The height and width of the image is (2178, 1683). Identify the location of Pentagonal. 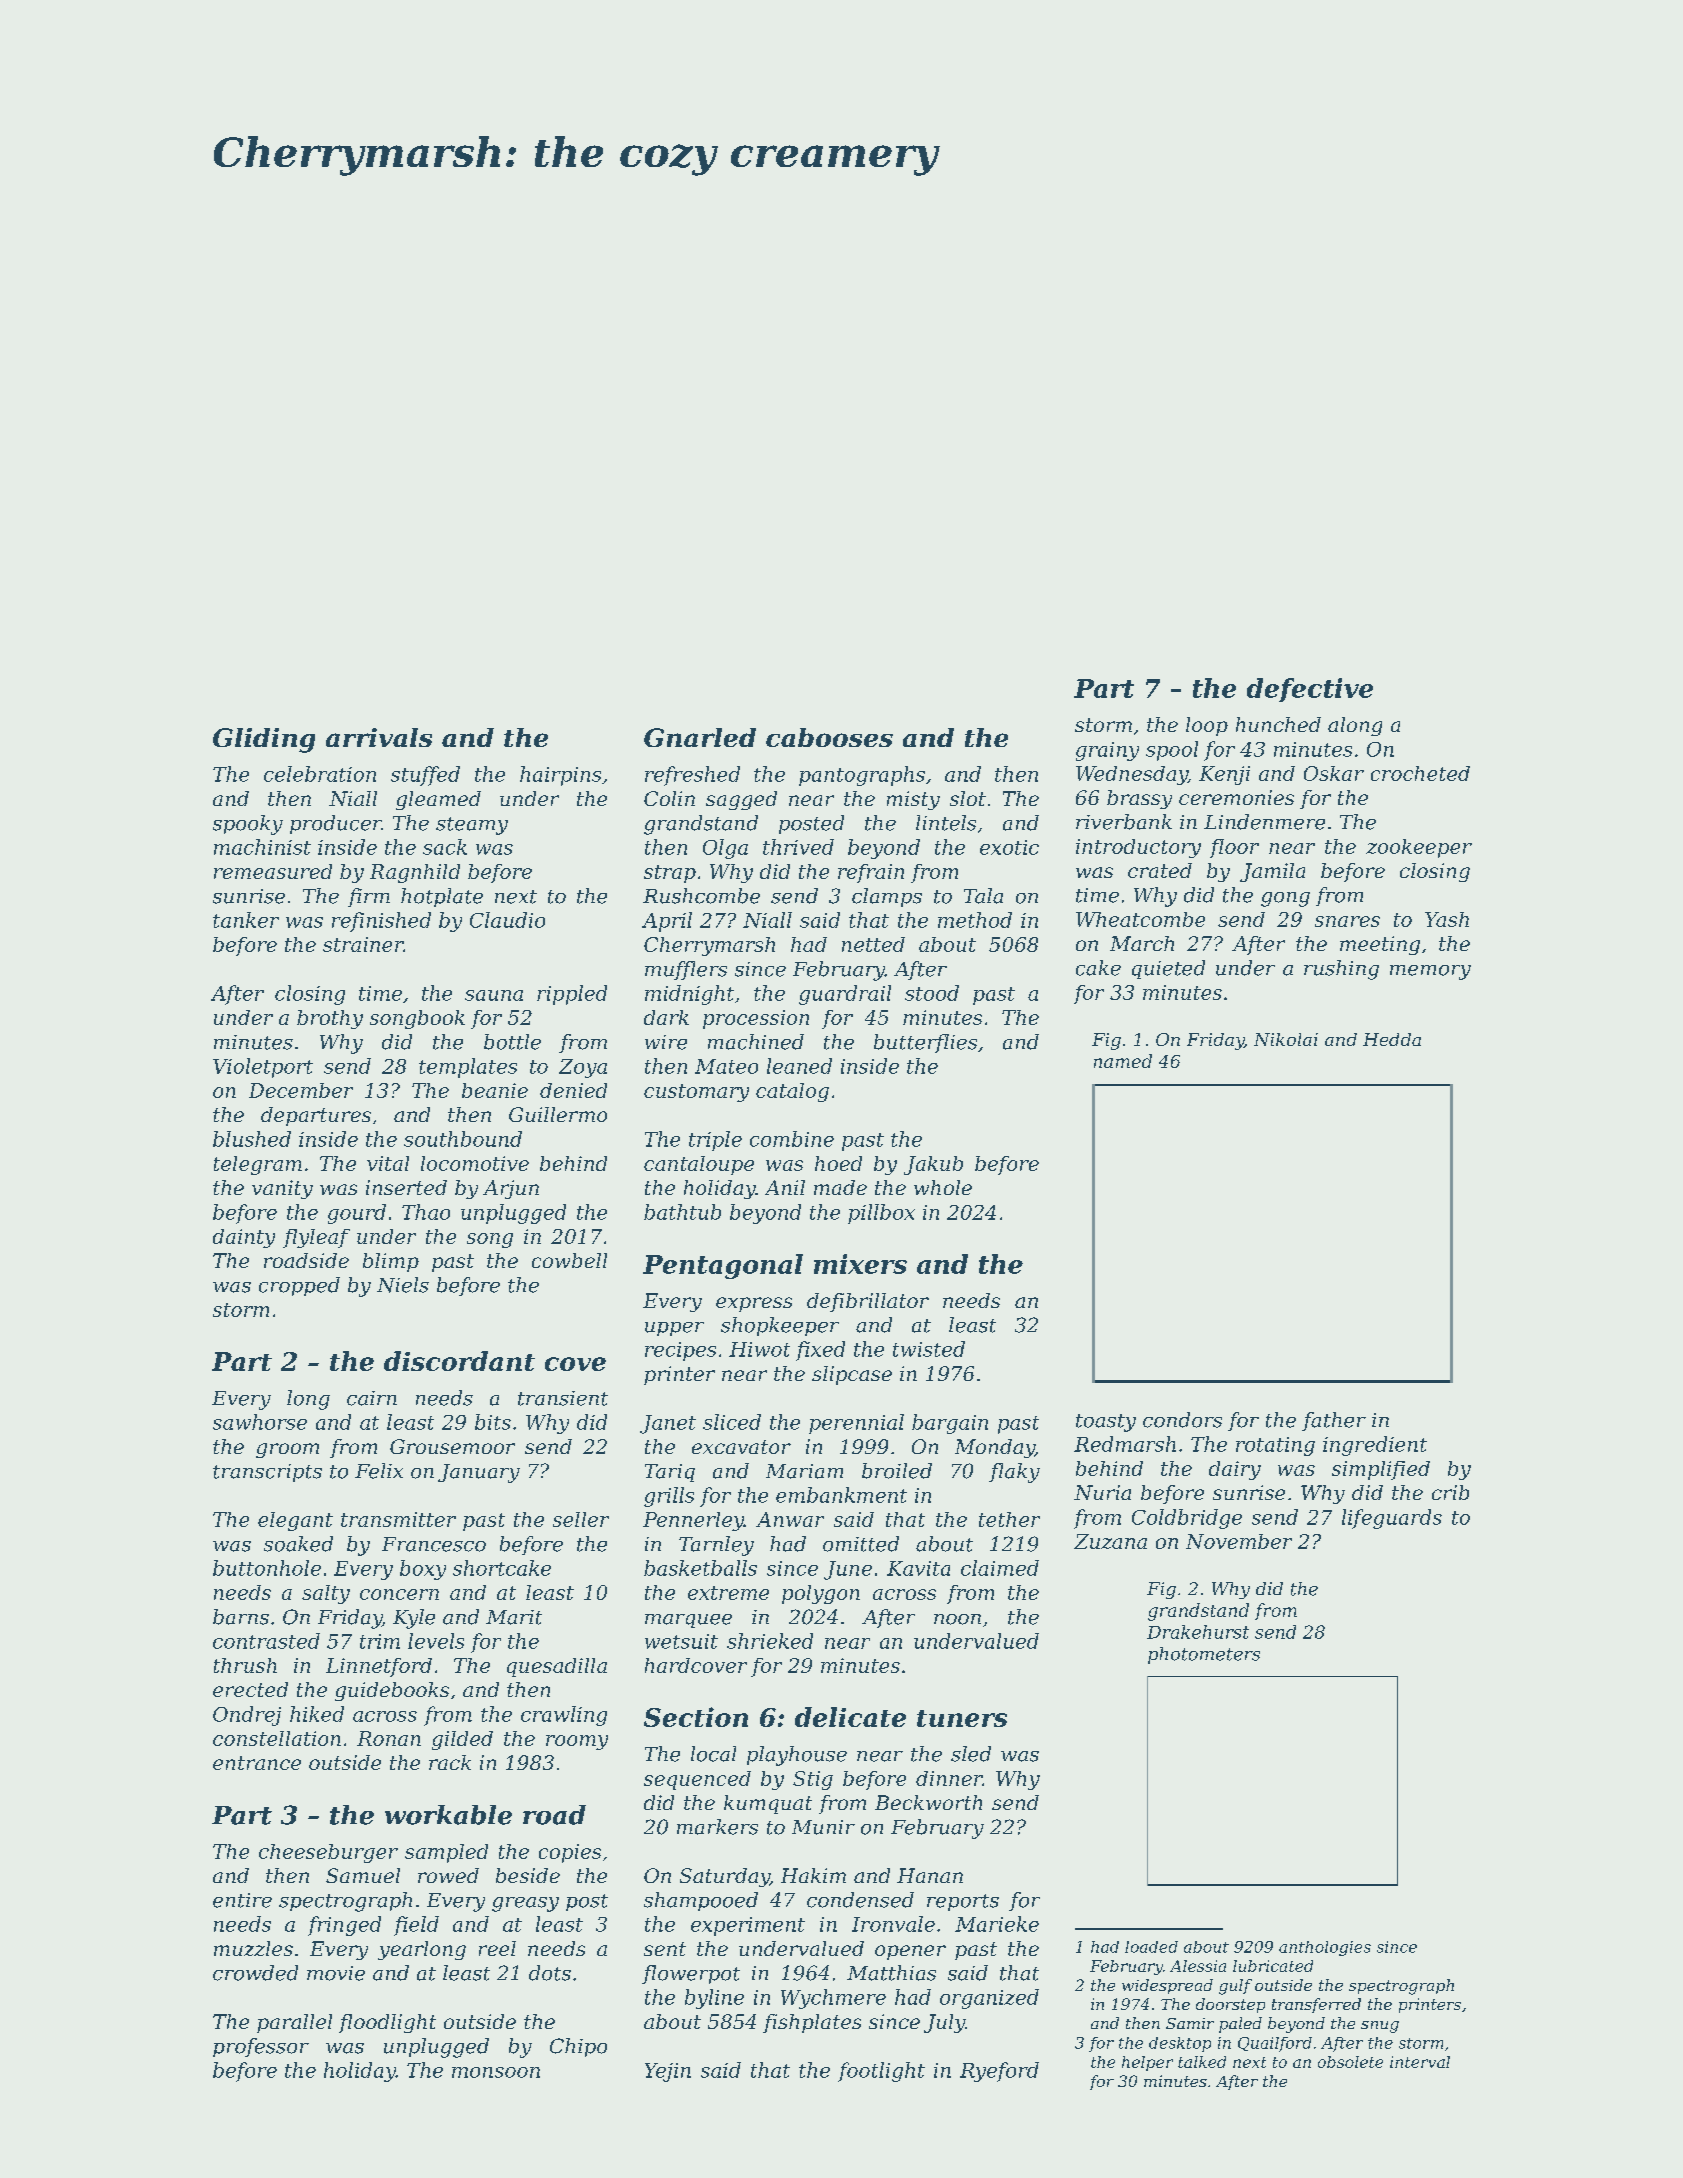
(723, 1266).
